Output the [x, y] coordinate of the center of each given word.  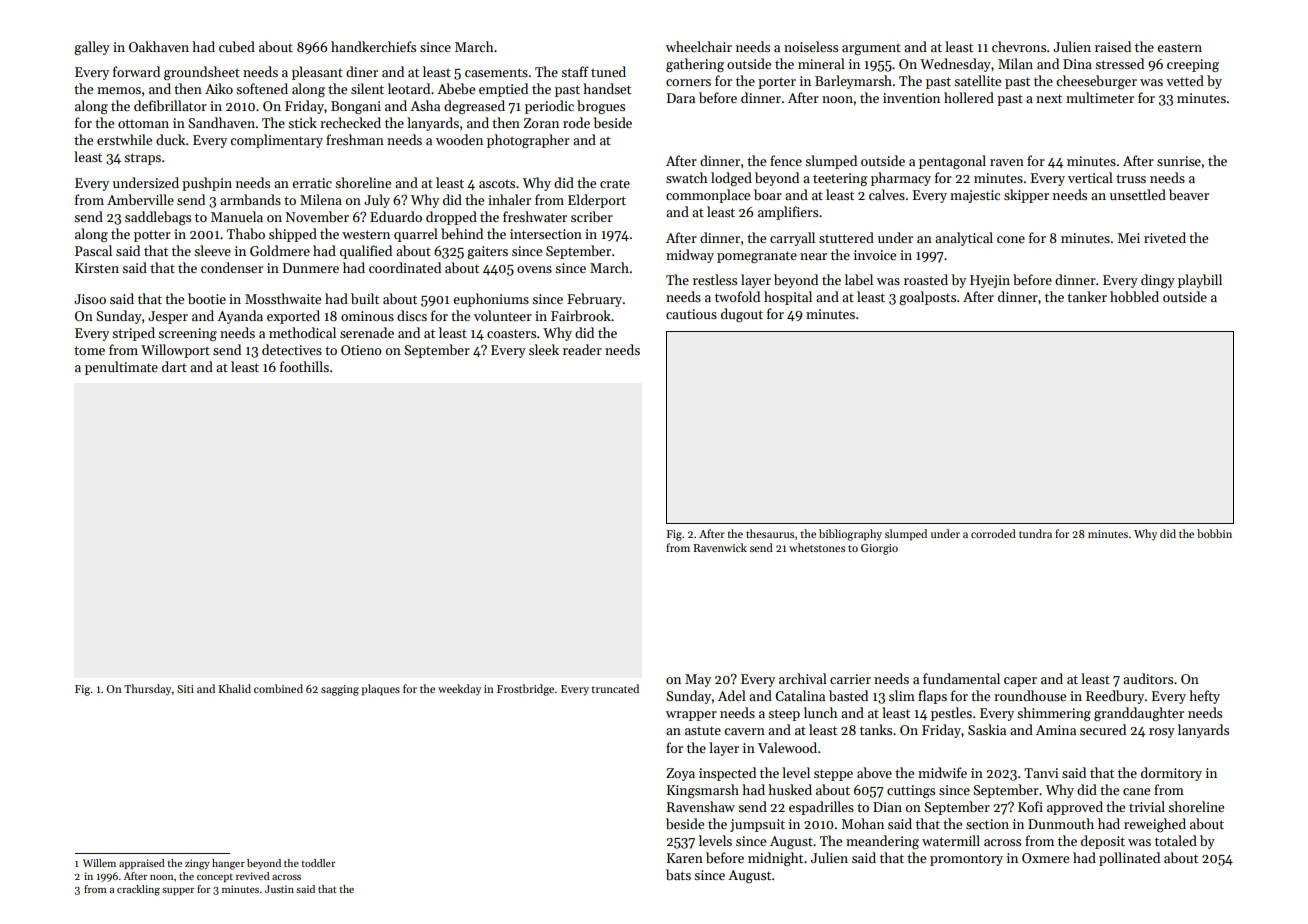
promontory [966, 860]
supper [178, 891]
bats [678, 874]
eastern [1179, 48]
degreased [474, 107]
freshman [355, 139]
